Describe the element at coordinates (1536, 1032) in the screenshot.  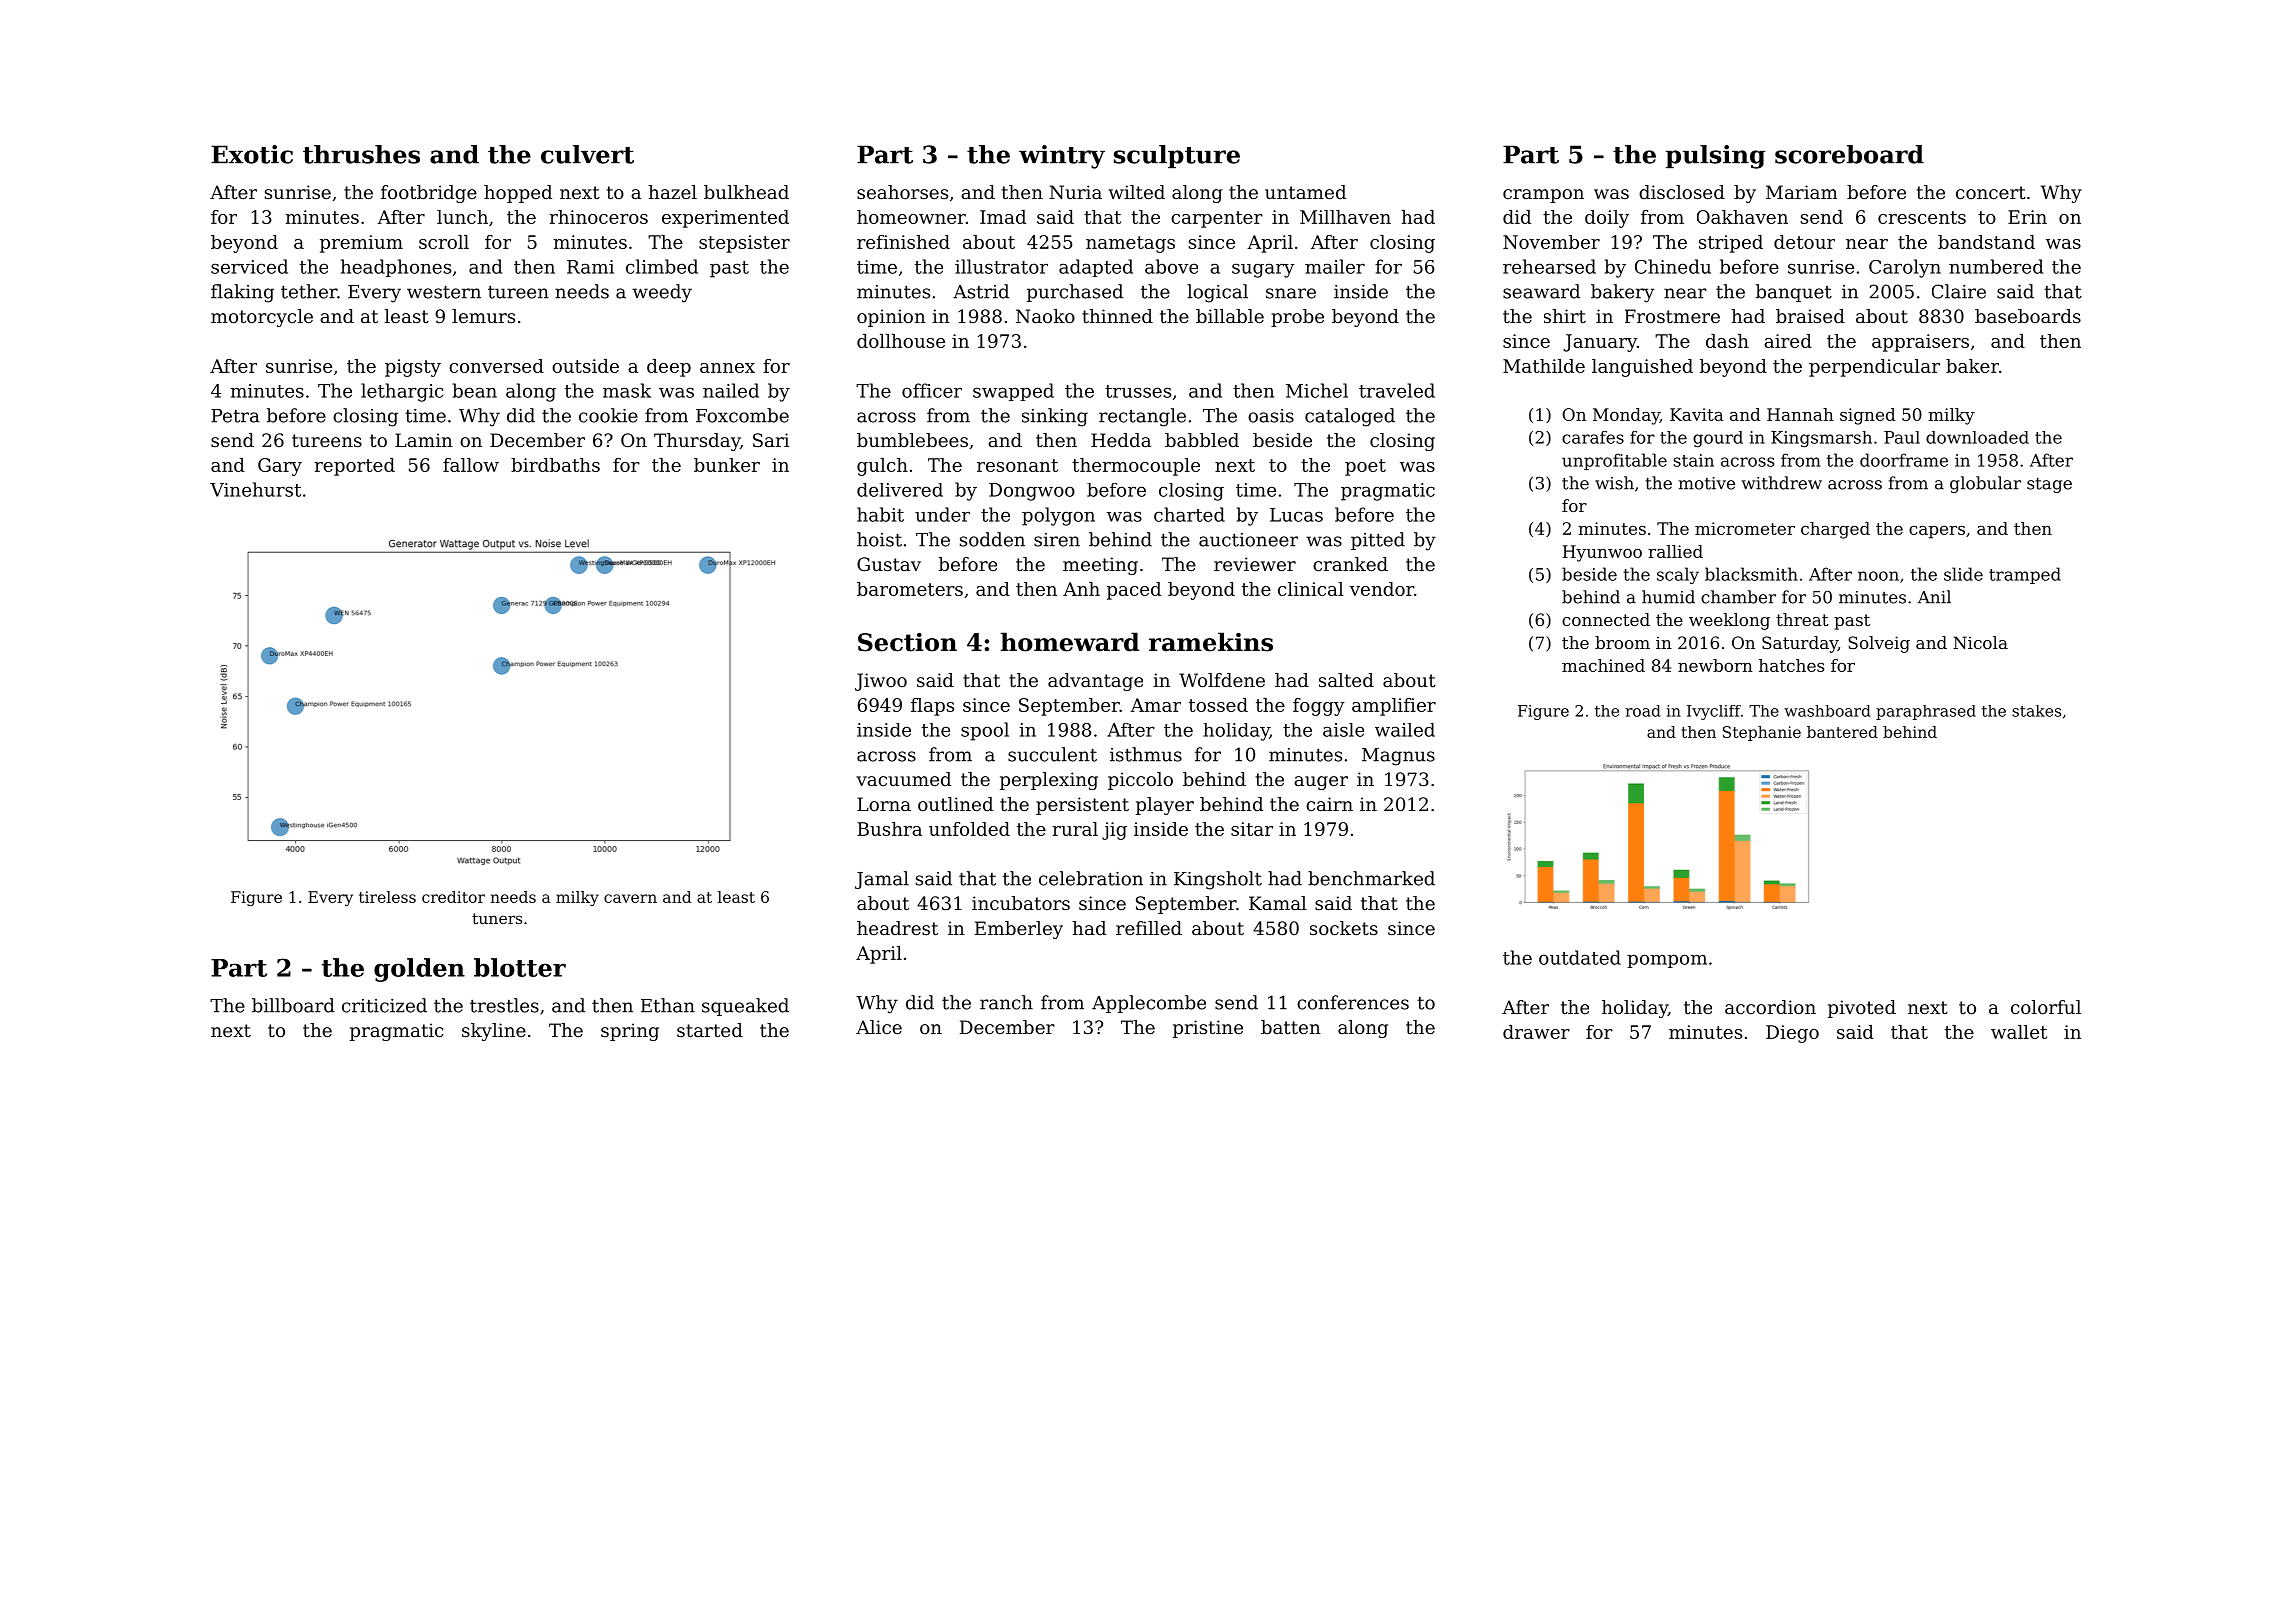
I see `drawer` at that location.
